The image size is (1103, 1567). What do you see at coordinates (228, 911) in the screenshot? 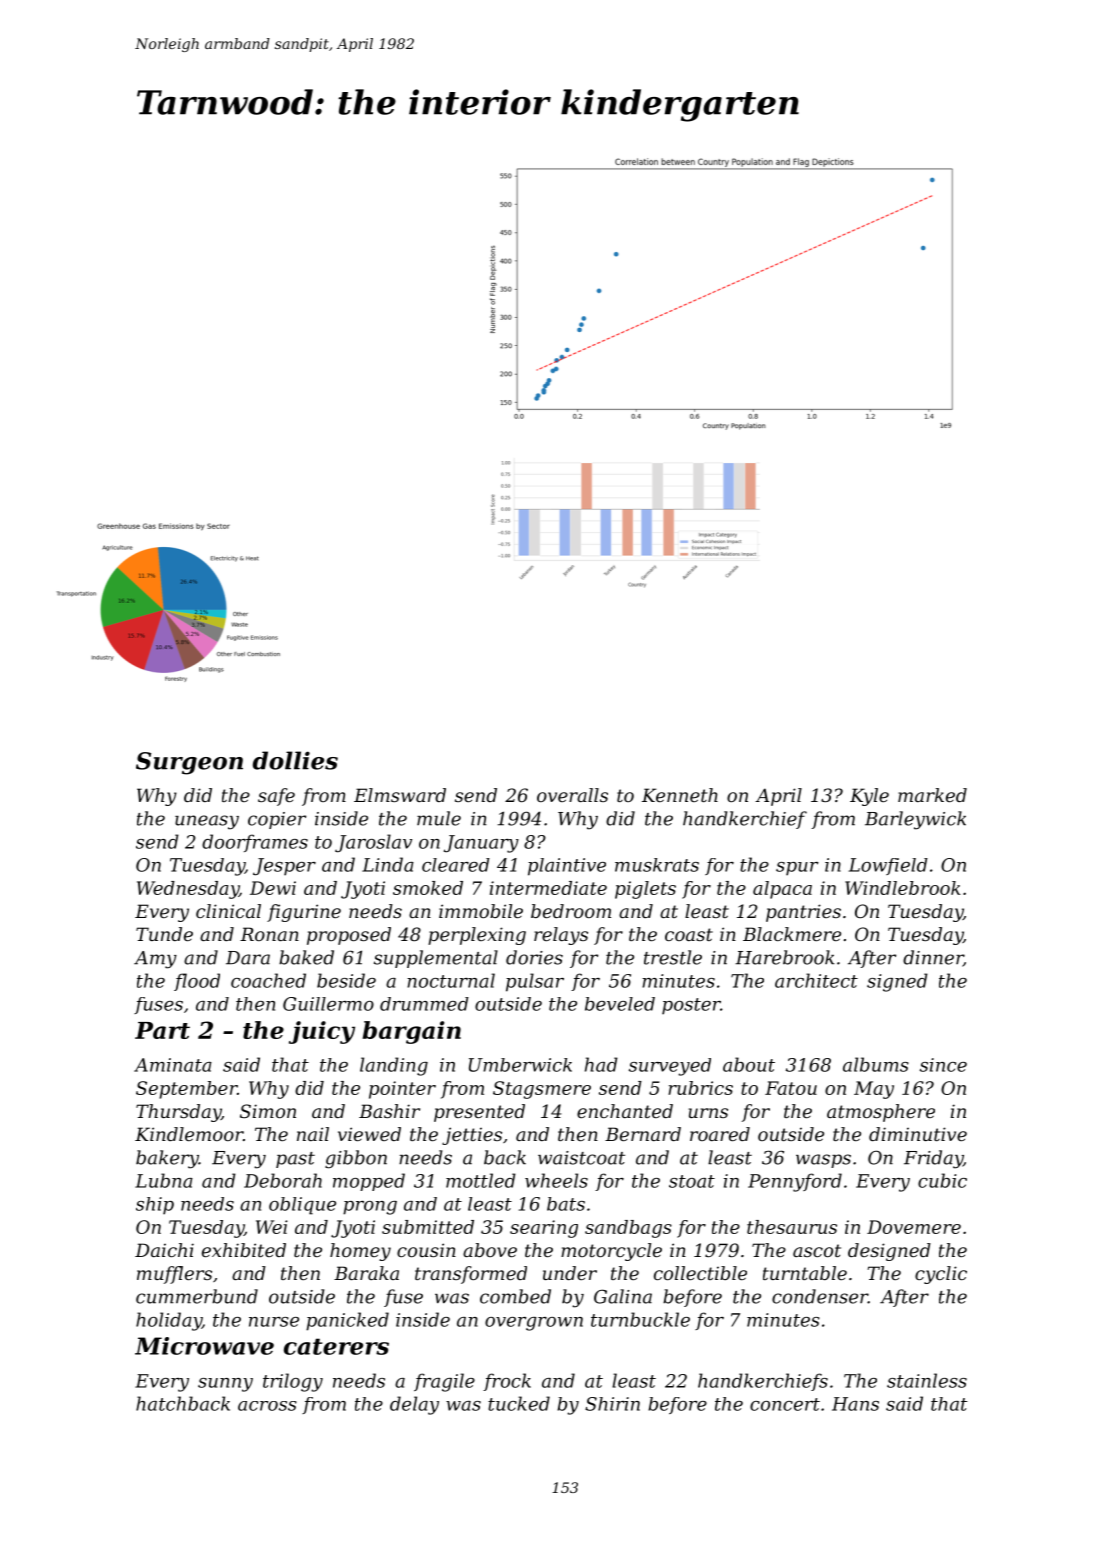
I see `clinical` at bounding box center [228, 911].
